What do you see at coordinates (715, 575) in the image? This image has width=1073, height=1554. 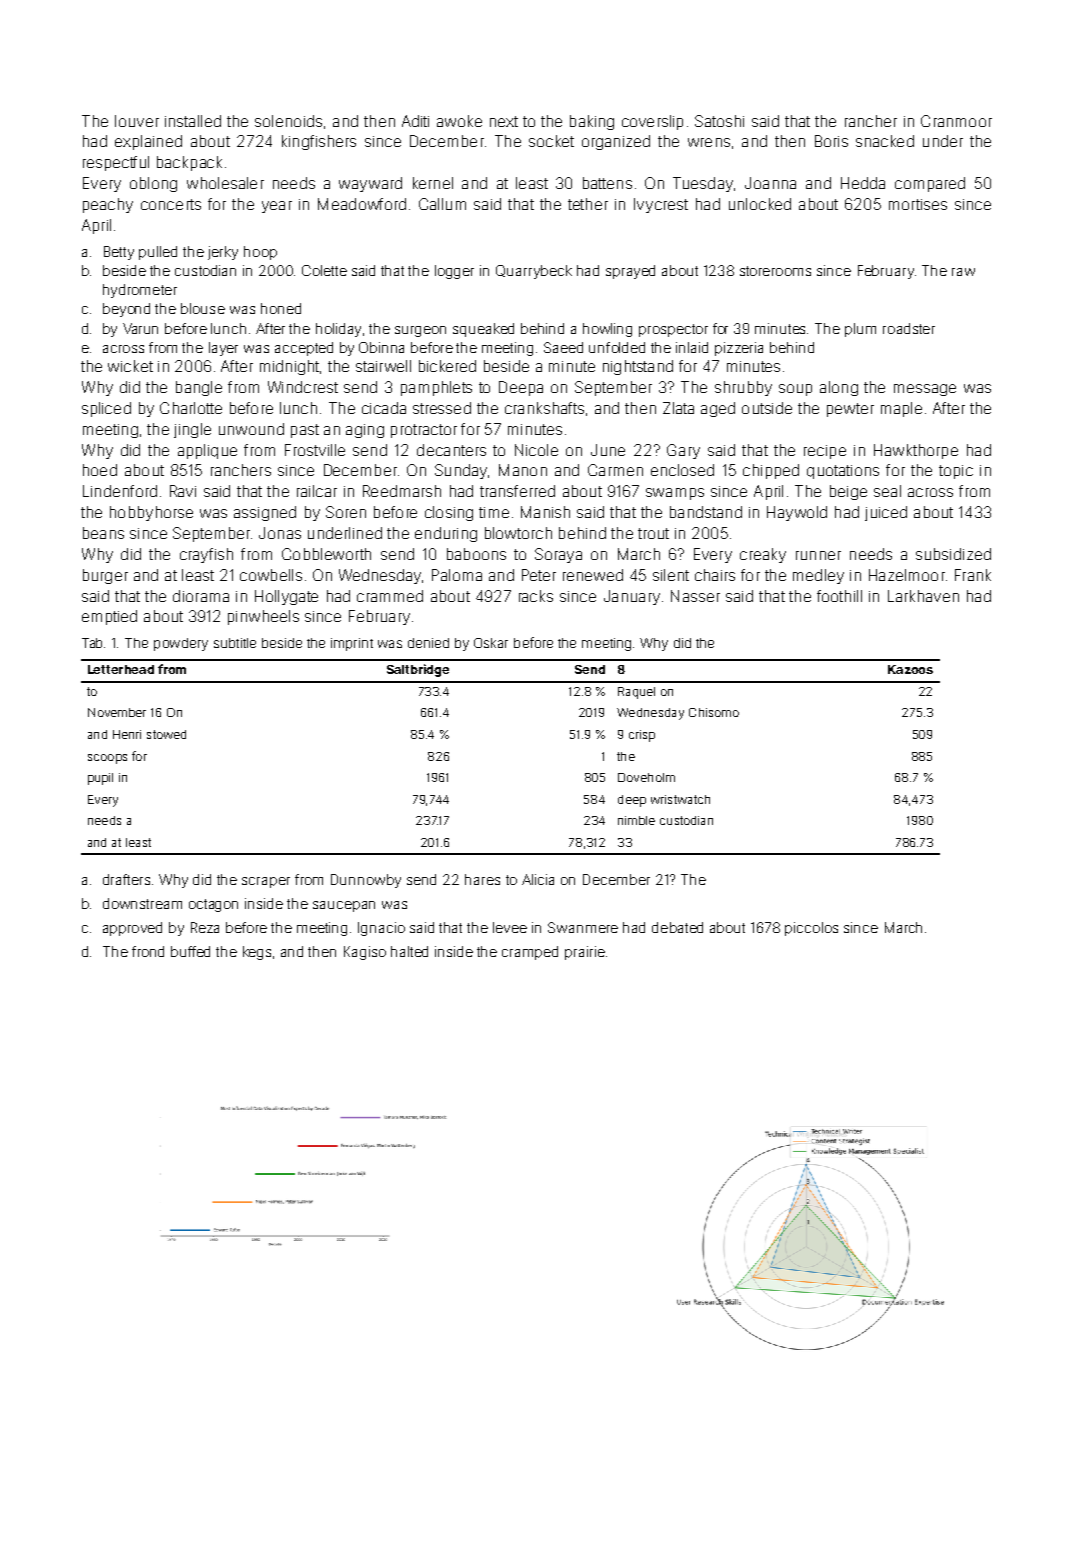 I see `chairs` at bounding box center [715, 575].
